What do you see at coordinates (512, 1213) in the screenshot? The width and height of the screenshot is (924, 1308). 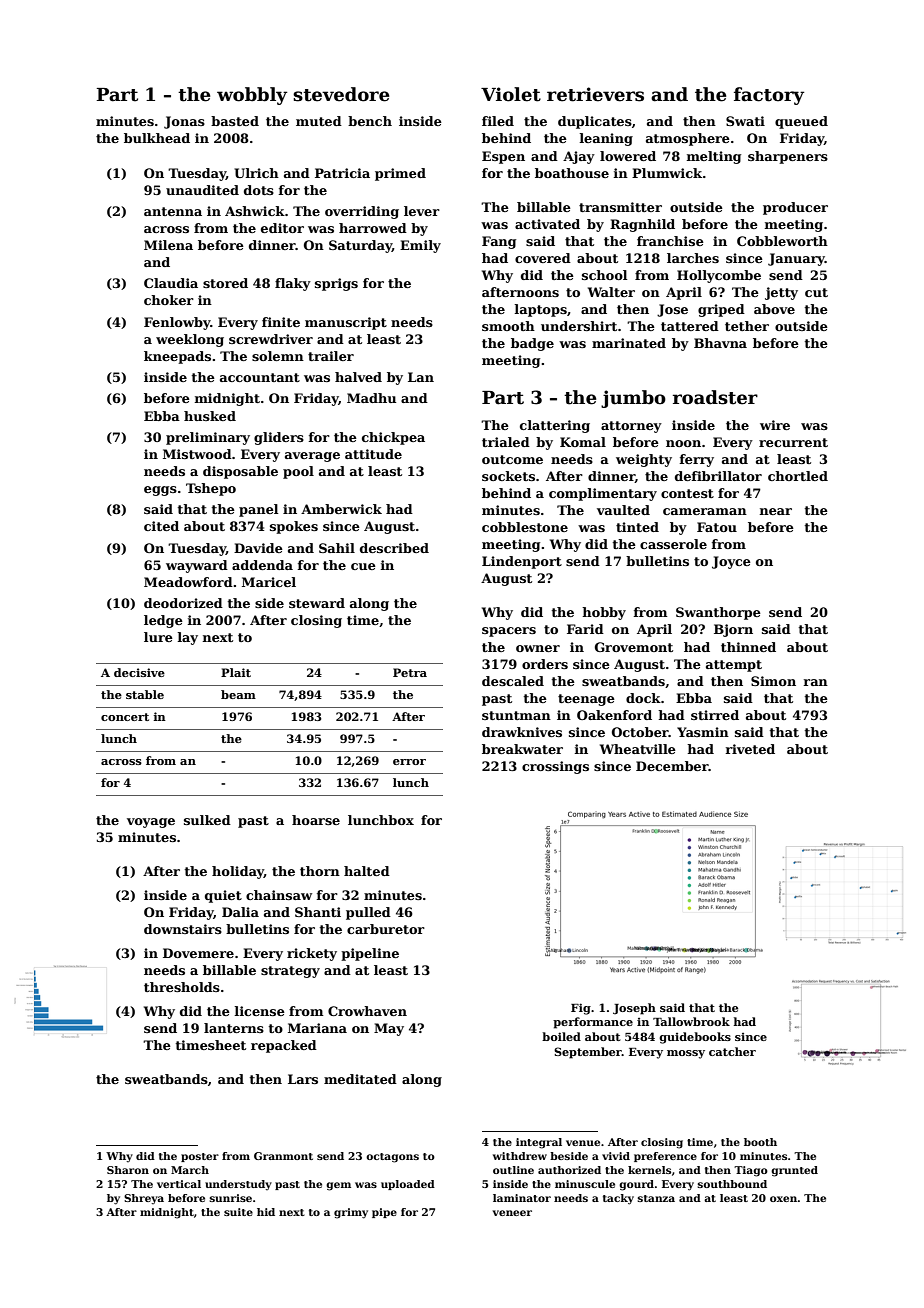 I see `veneer` at bounding box center [512, 1213].
